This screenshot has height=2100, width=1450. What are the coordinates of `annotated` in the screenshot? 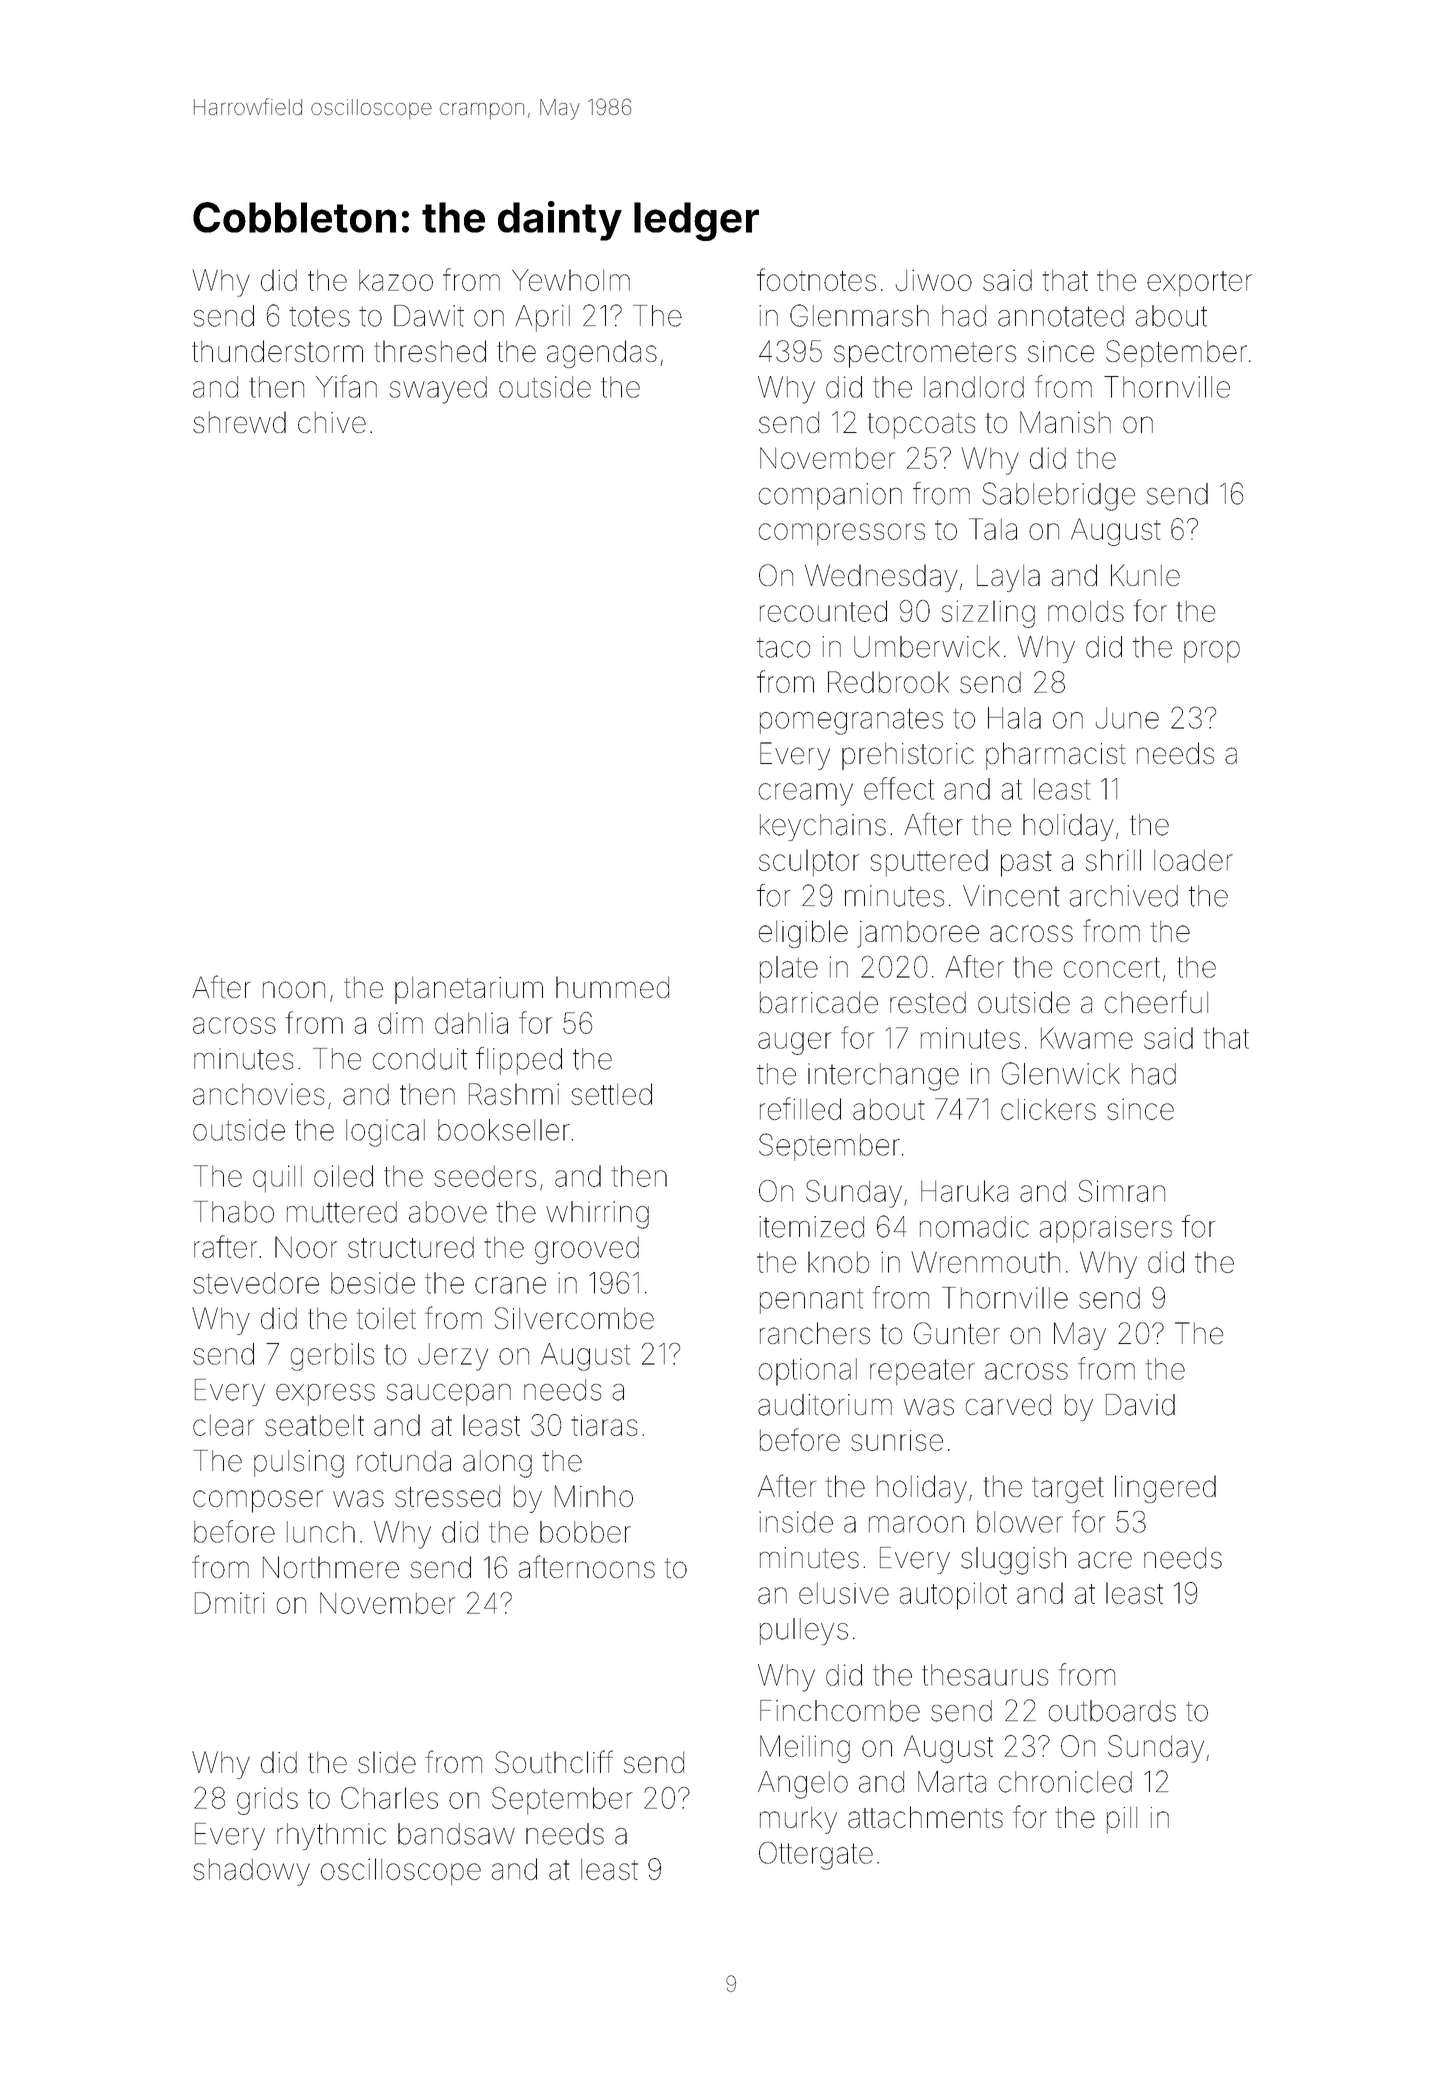 It's located at (1061, 316).
